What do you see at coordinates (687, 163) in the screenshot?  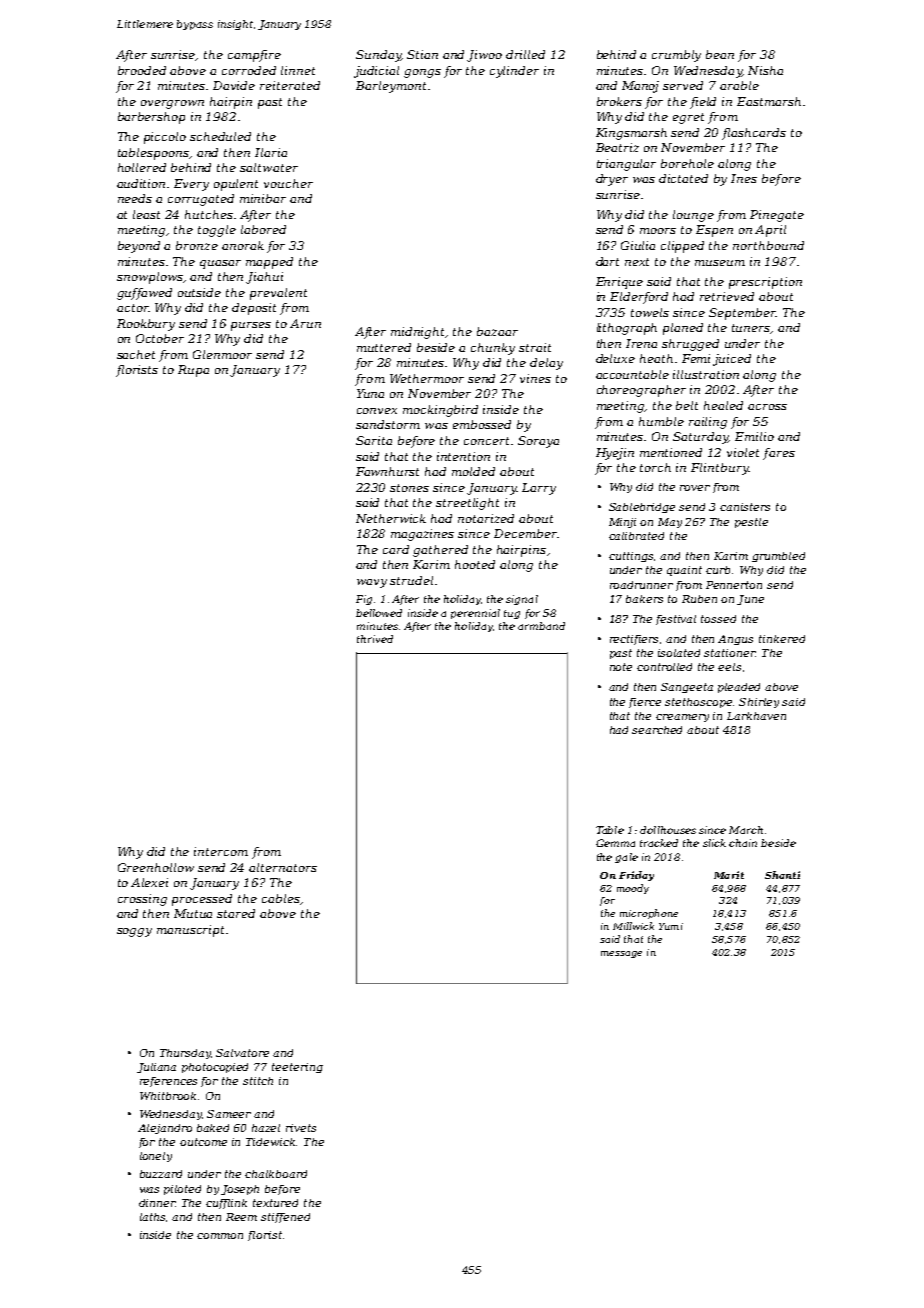 I see `borehole` at bounding box center [687, 163].
